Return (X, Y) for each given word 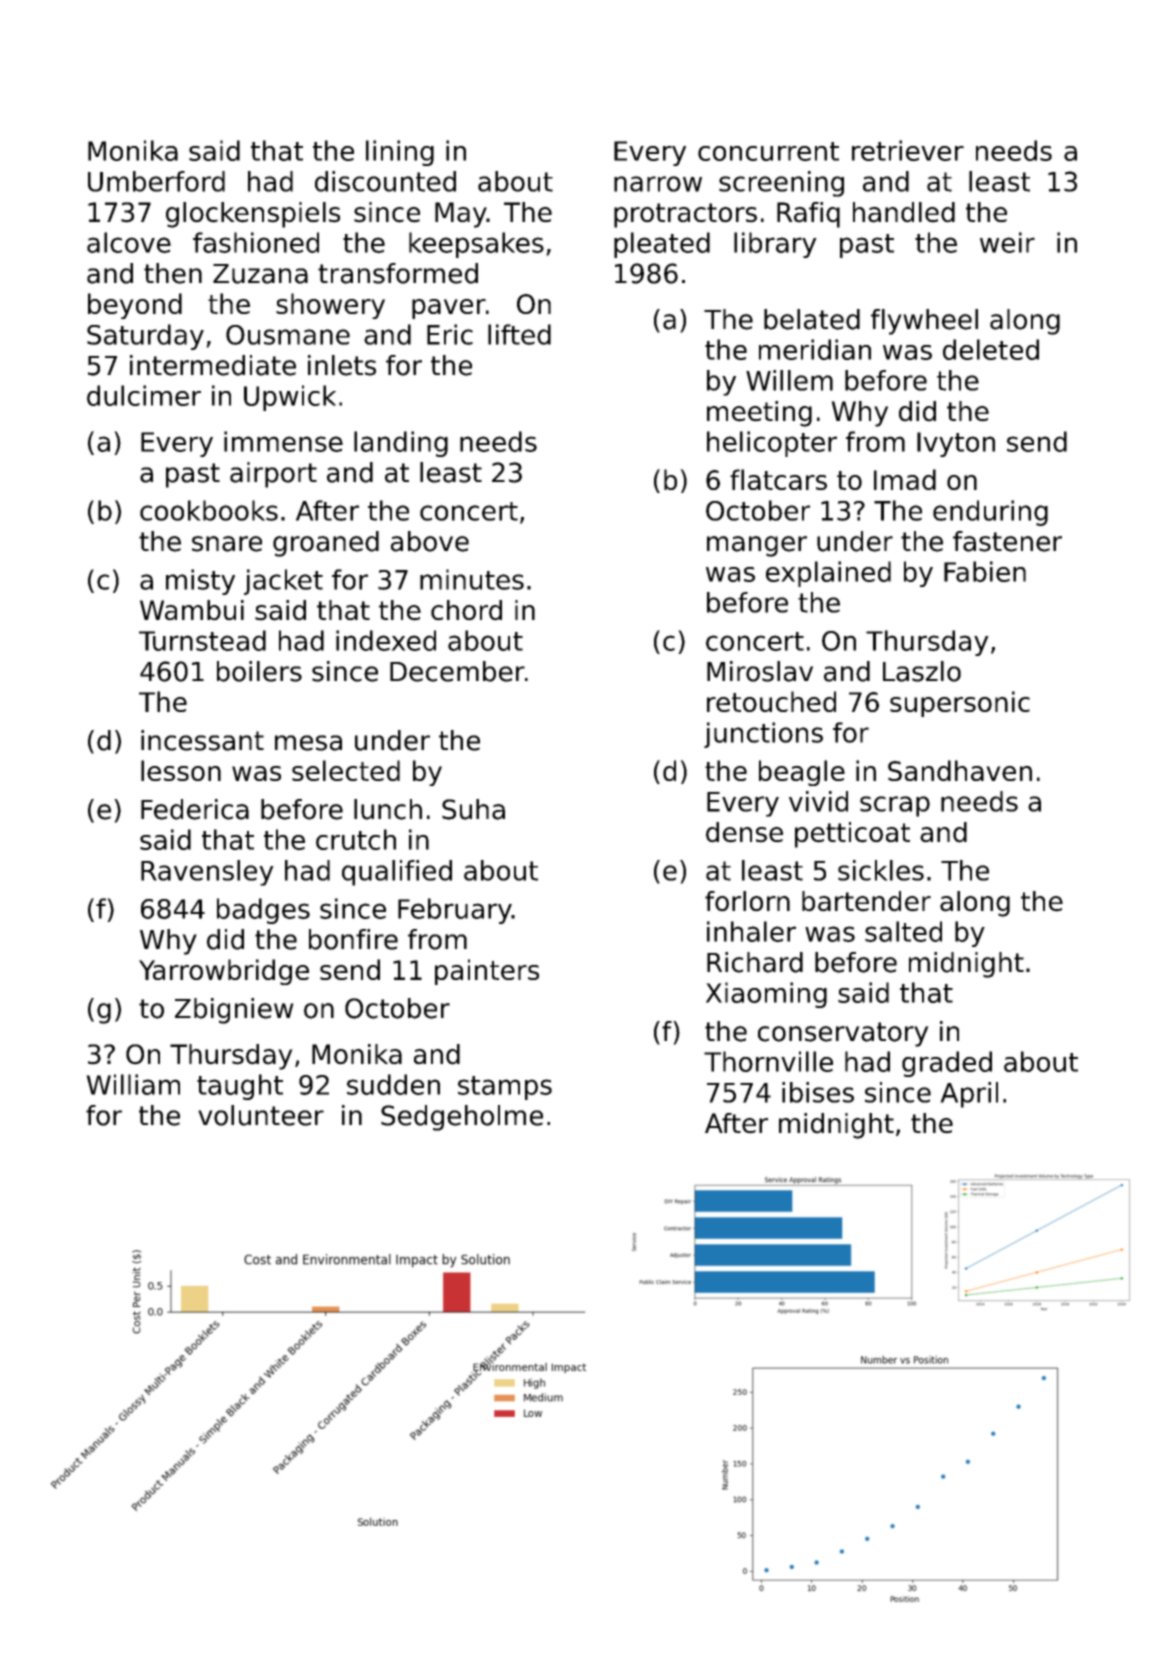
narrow (658, 184)
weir (1007, 242)
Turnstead (202, 640)
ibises (818, 1092)
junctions (763, 735)
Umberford (156, 181)
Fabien (985, 571)
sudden (393, 1084)
